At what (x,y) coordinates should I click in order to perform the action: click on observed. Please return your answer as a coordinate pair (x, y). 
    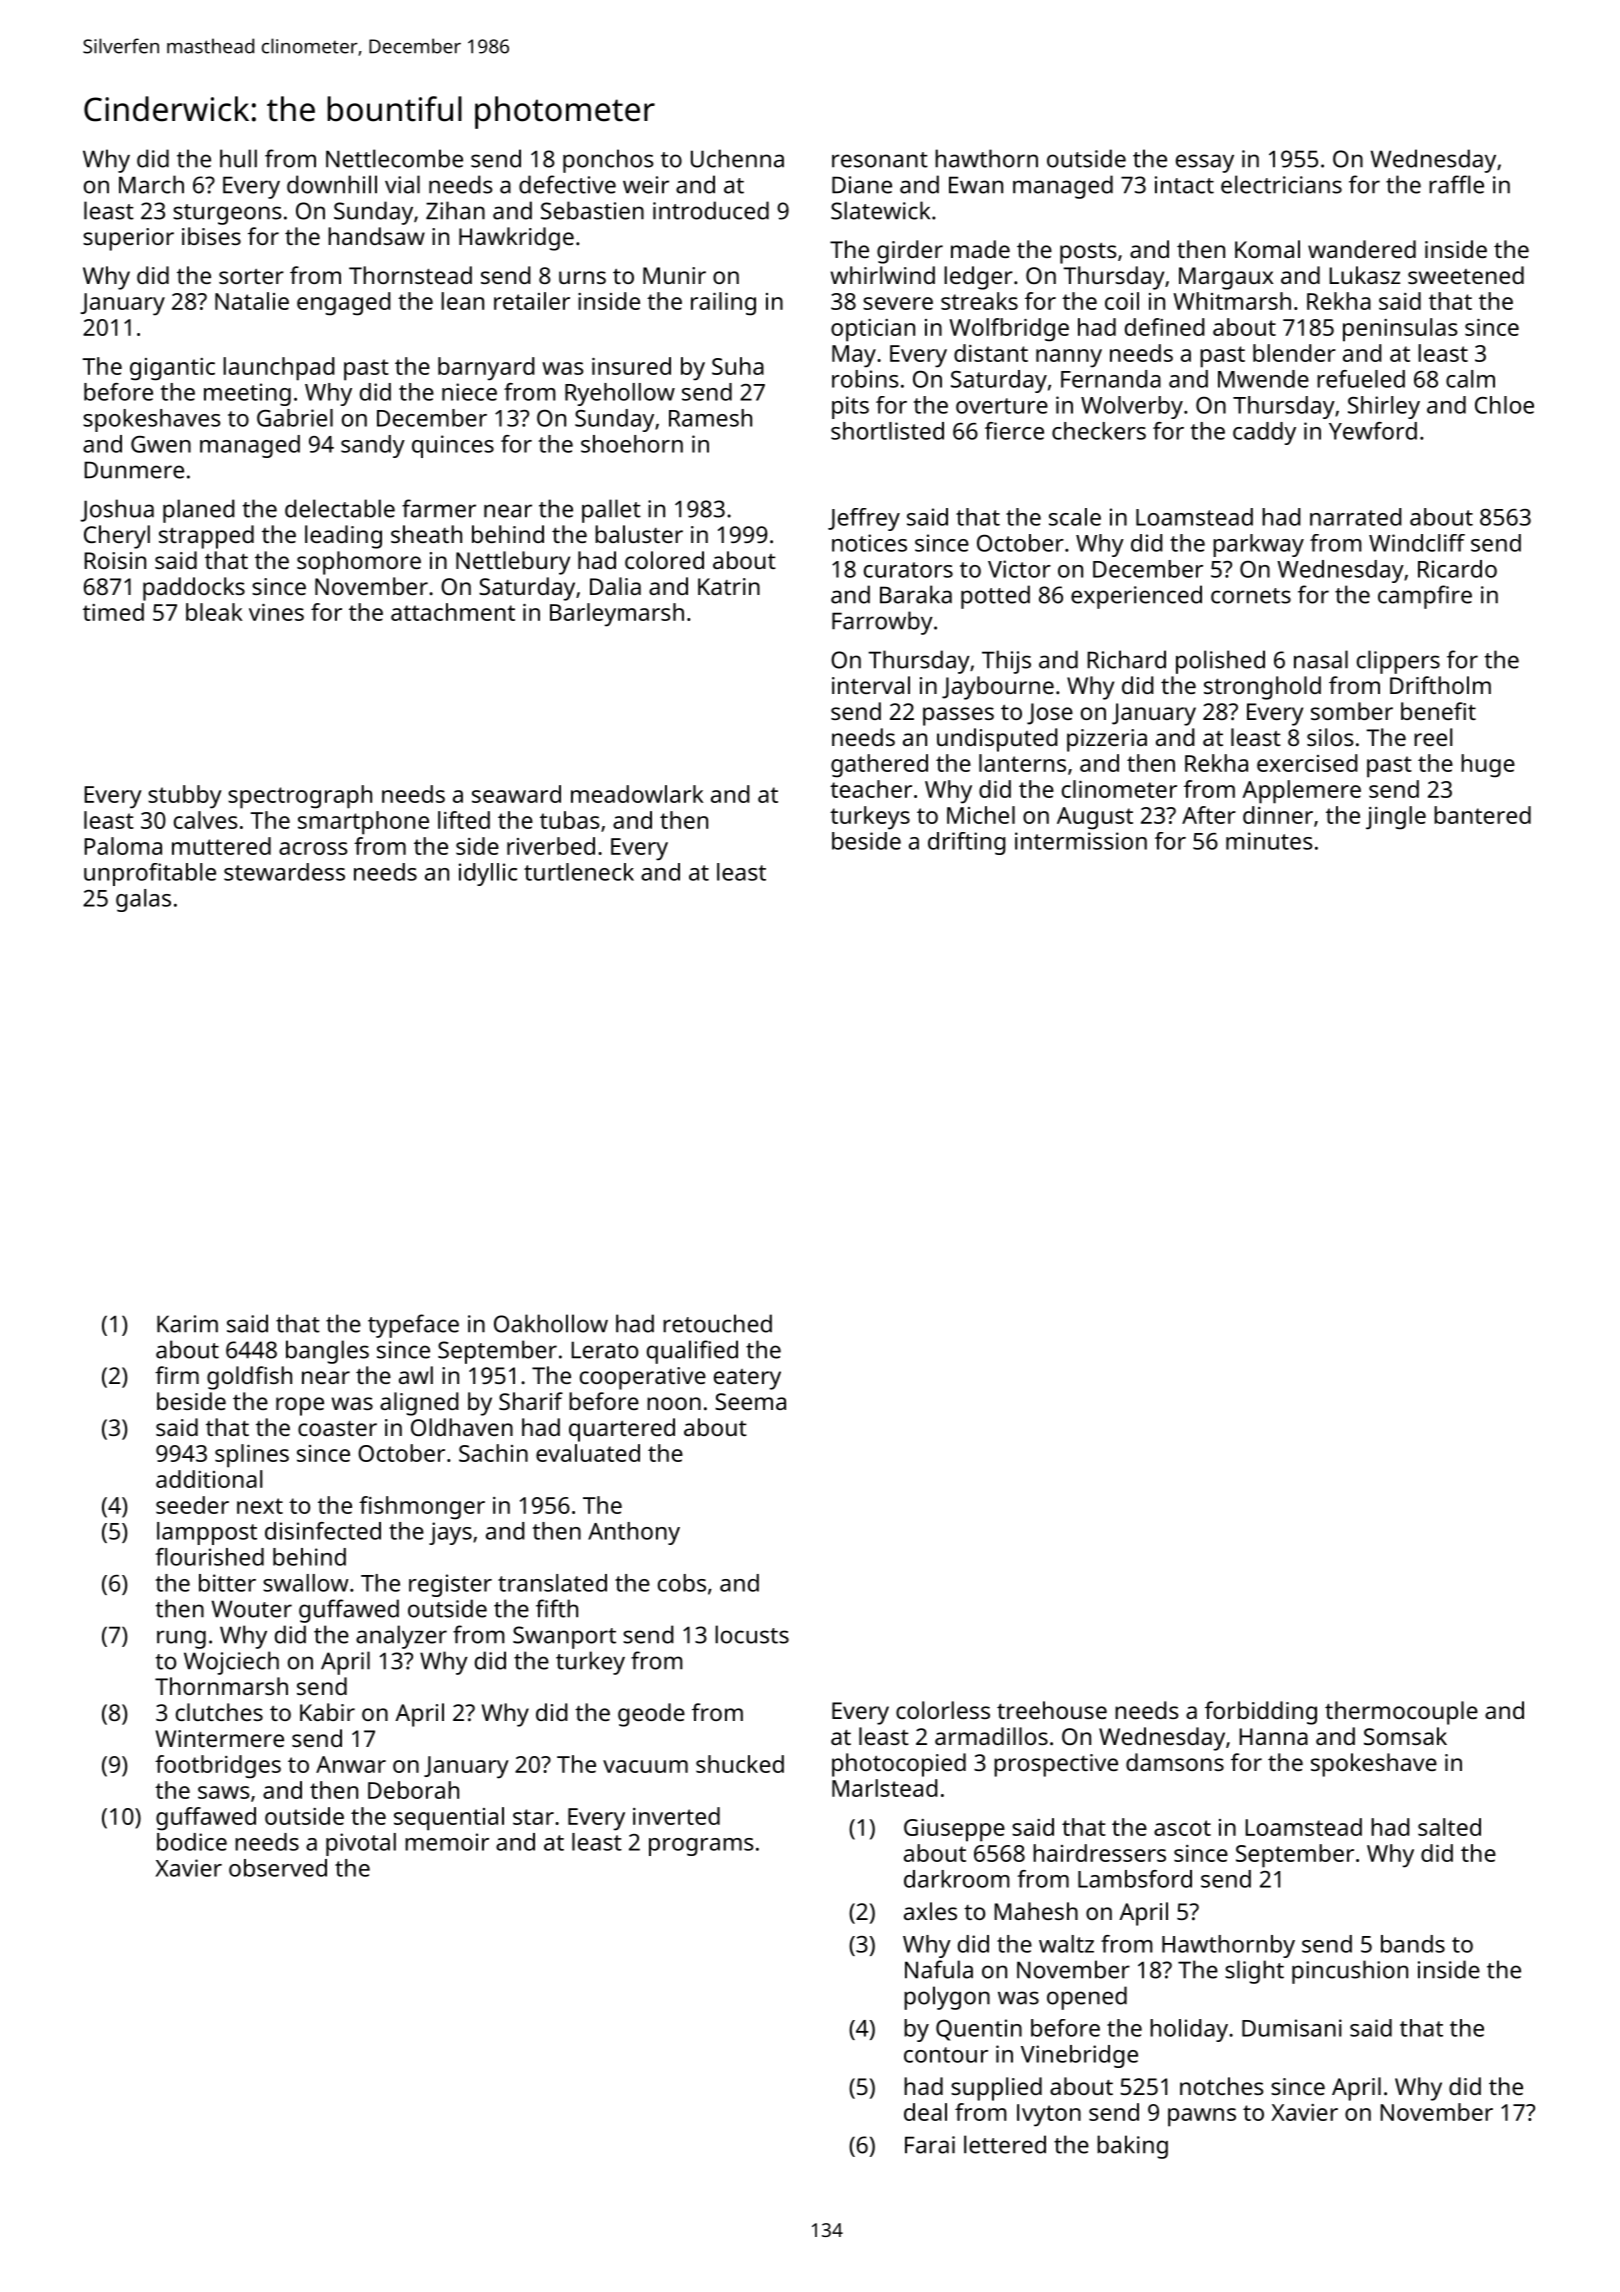
    Looking at the image, I should click on (278, 1868).
